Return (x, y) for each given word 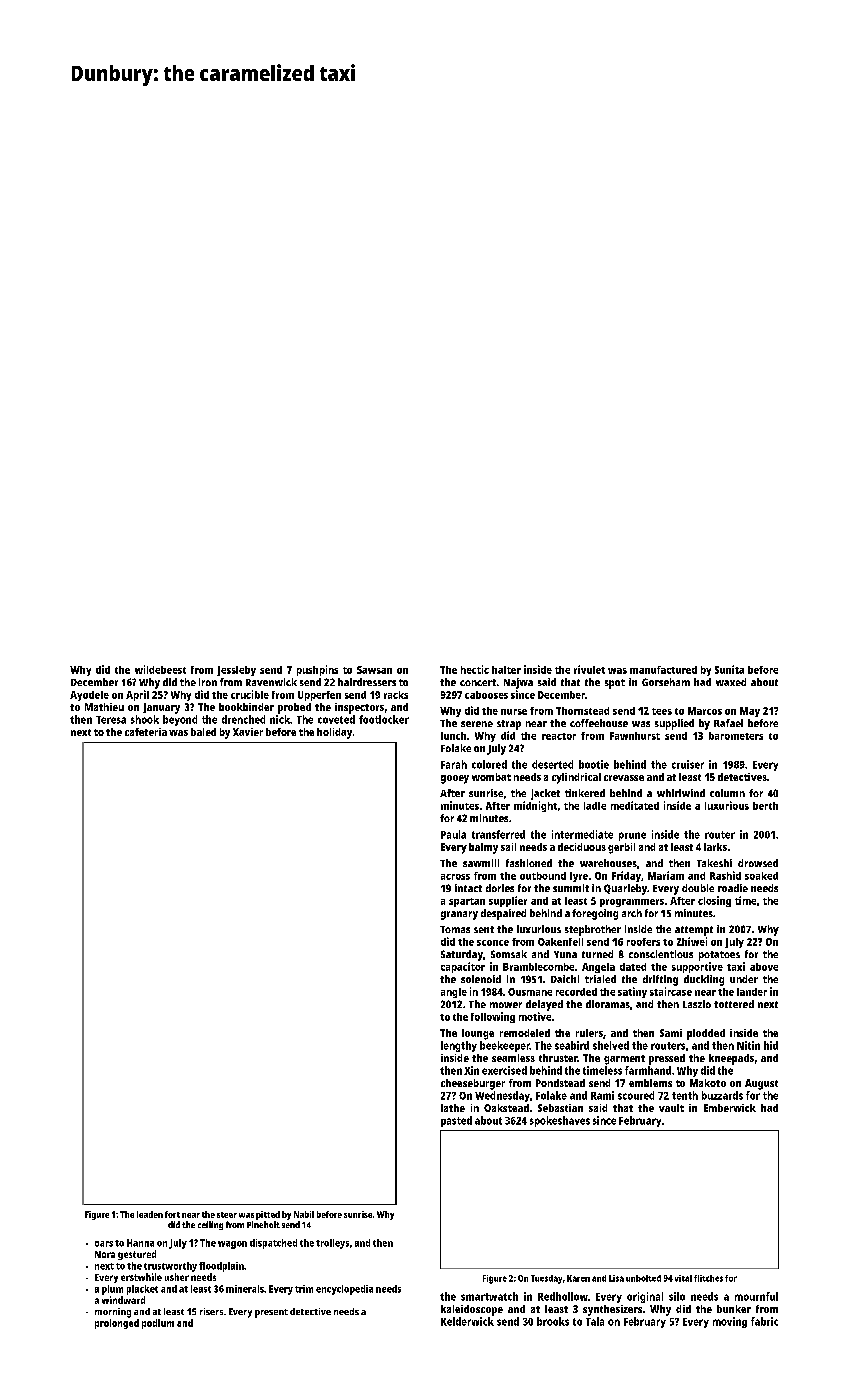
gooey (455, 779)
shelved (611, 1045)
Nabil (304, 1214)
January (161, 708)
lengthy (459, 1046)
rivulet (589, 669)
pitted (268, 1215)
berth (765, 806)
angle (454, 993)
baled (203, 732)
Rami (602, 1095)
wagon (232, 1245)
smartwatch (489, 1296)
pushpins (317, 670)
